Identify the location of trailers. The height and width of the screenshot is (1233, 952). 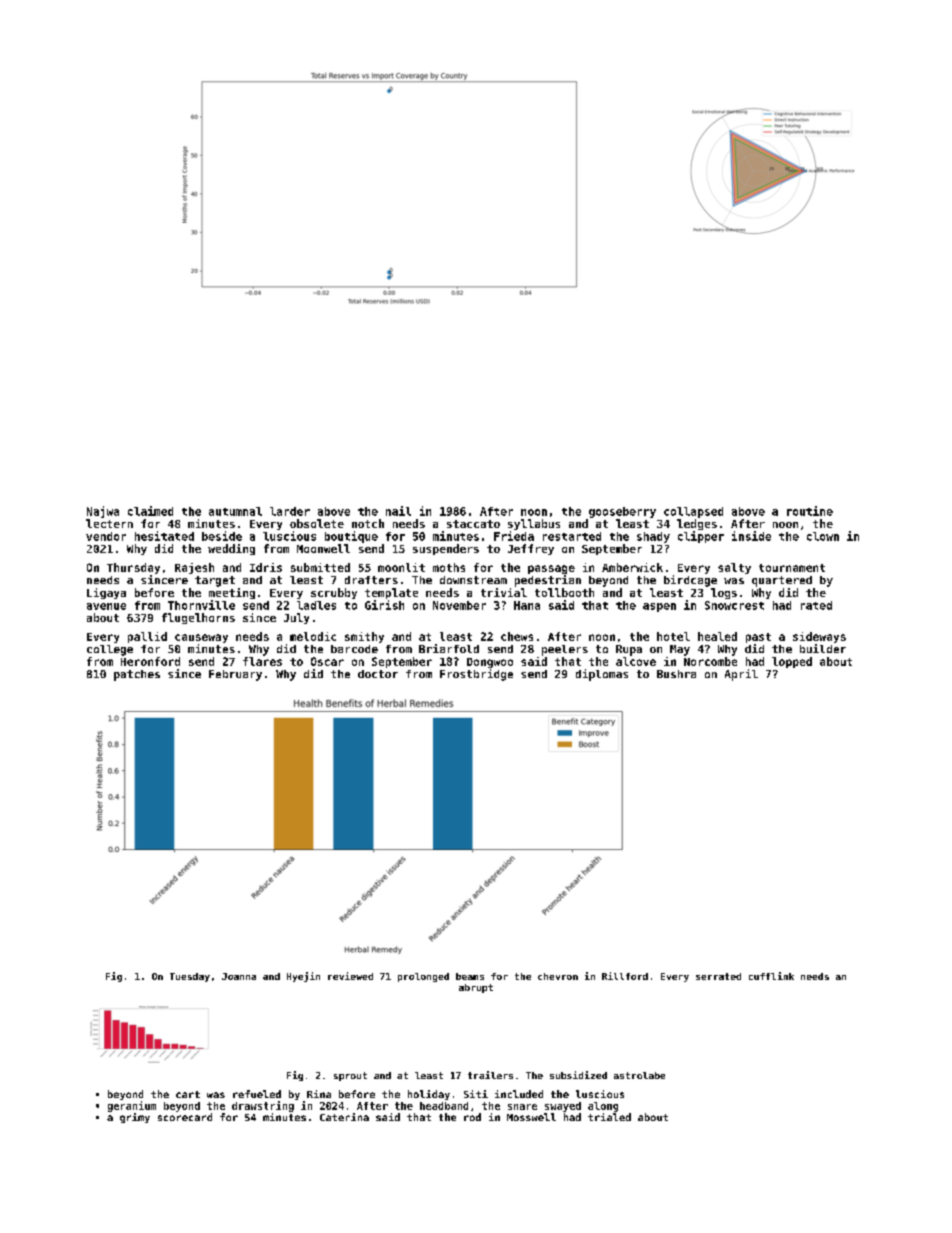
(490, 1075).
